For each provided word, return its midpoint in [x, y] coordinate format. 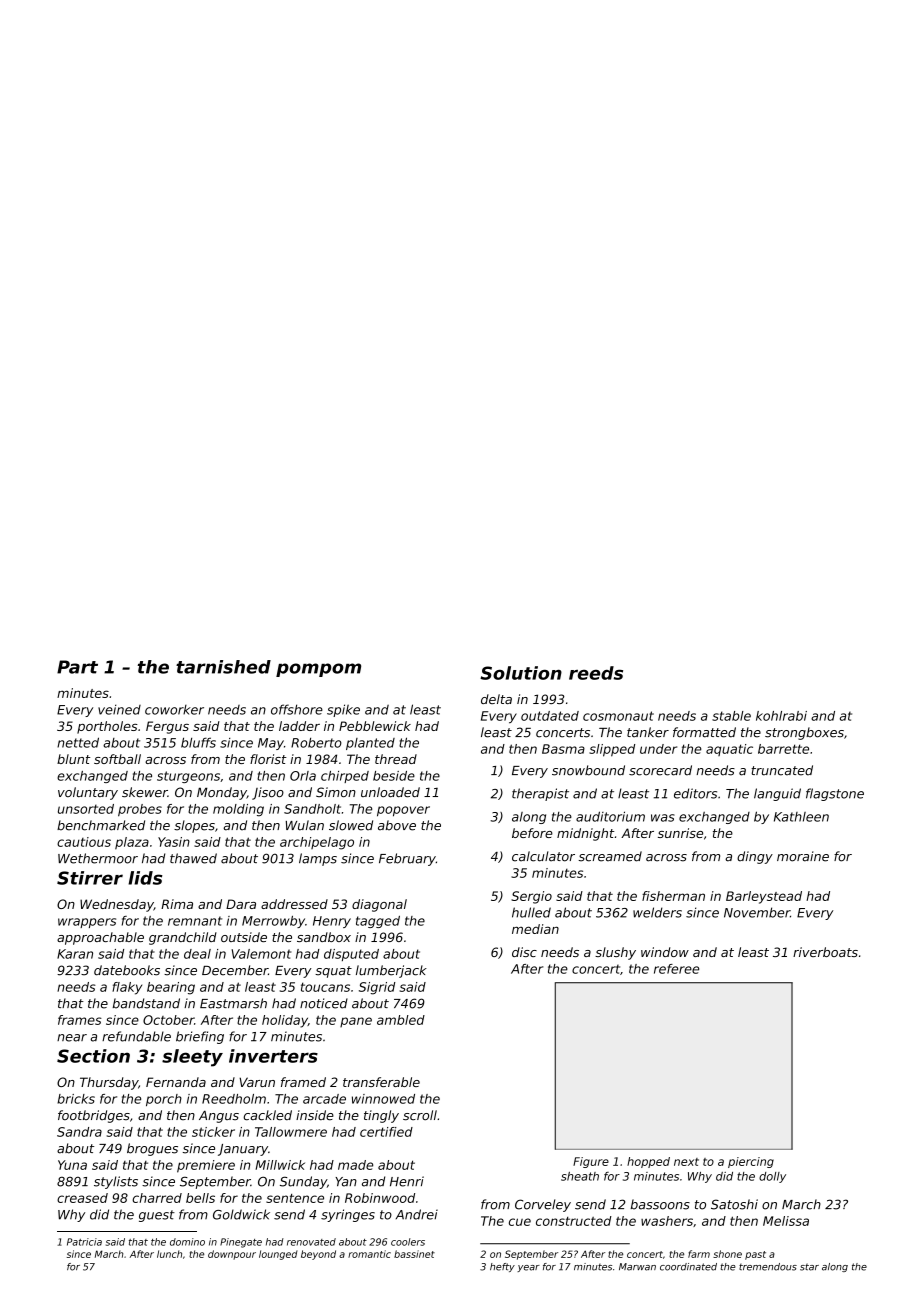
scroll [420, 1115]
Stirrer [90, 878]
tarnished [223, 667]
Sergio [531, 897]
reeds [596, 673]
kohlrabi [781, 716]
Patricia [84, 1242]
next [686, 1162]
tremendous [768, 1267]
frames [80, 1020]
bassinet [414, 1254]
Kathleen [801, 817]
